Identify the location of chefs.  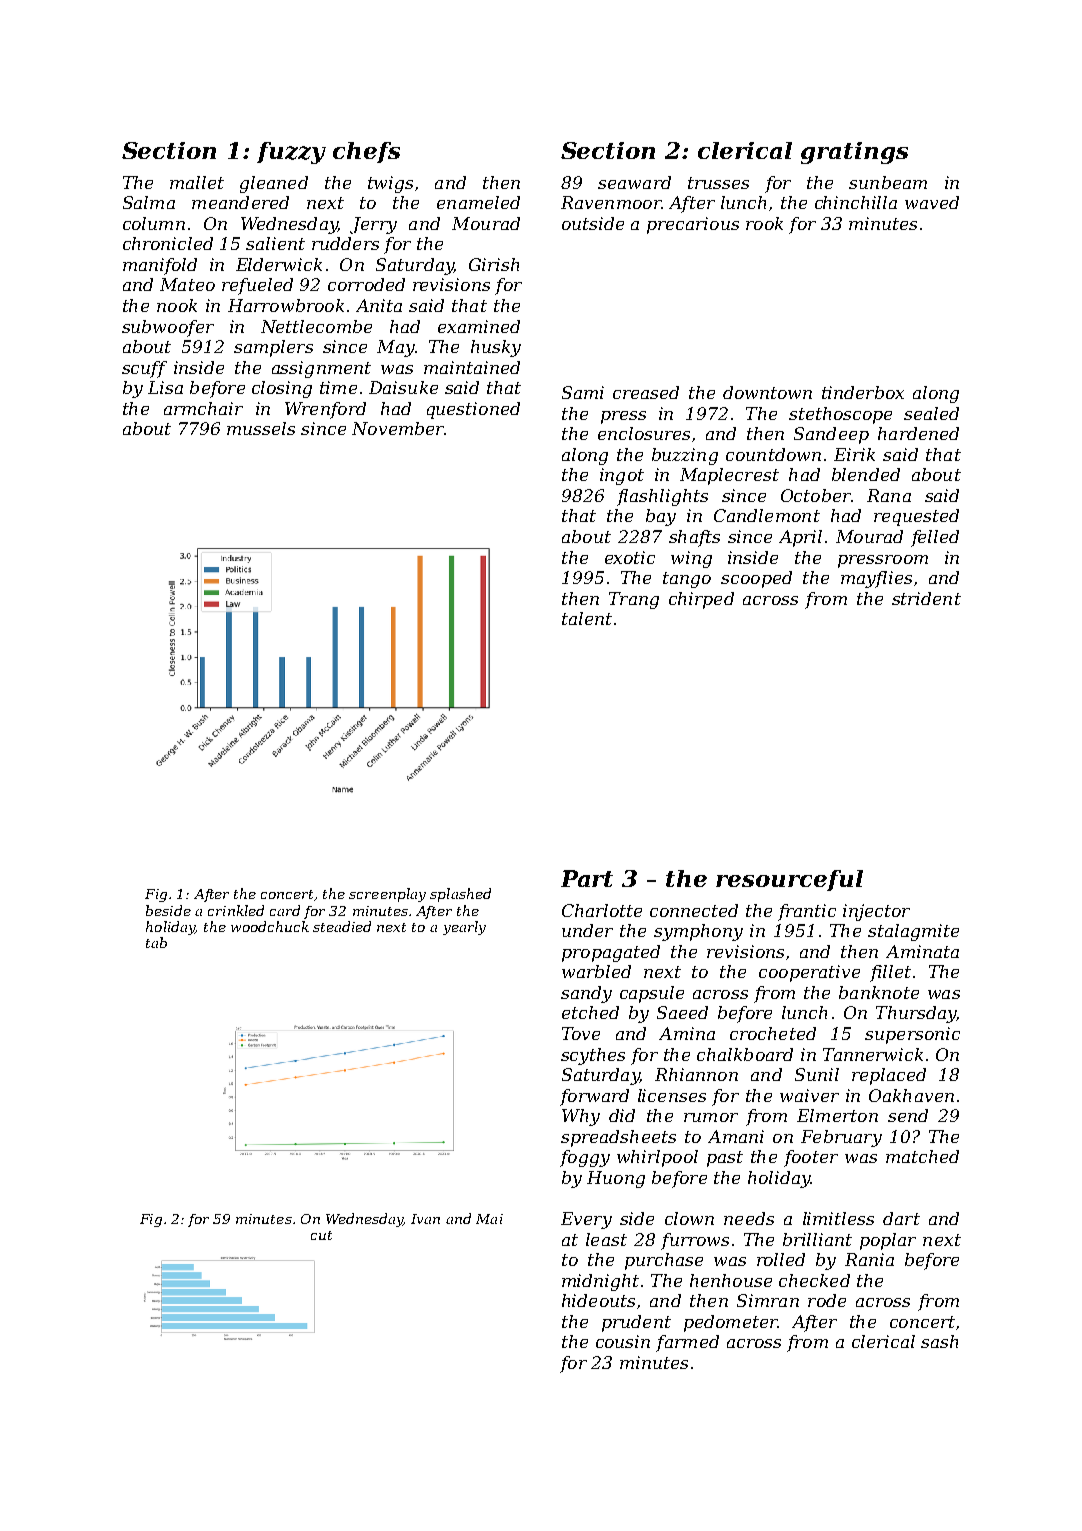
(366, 152).
